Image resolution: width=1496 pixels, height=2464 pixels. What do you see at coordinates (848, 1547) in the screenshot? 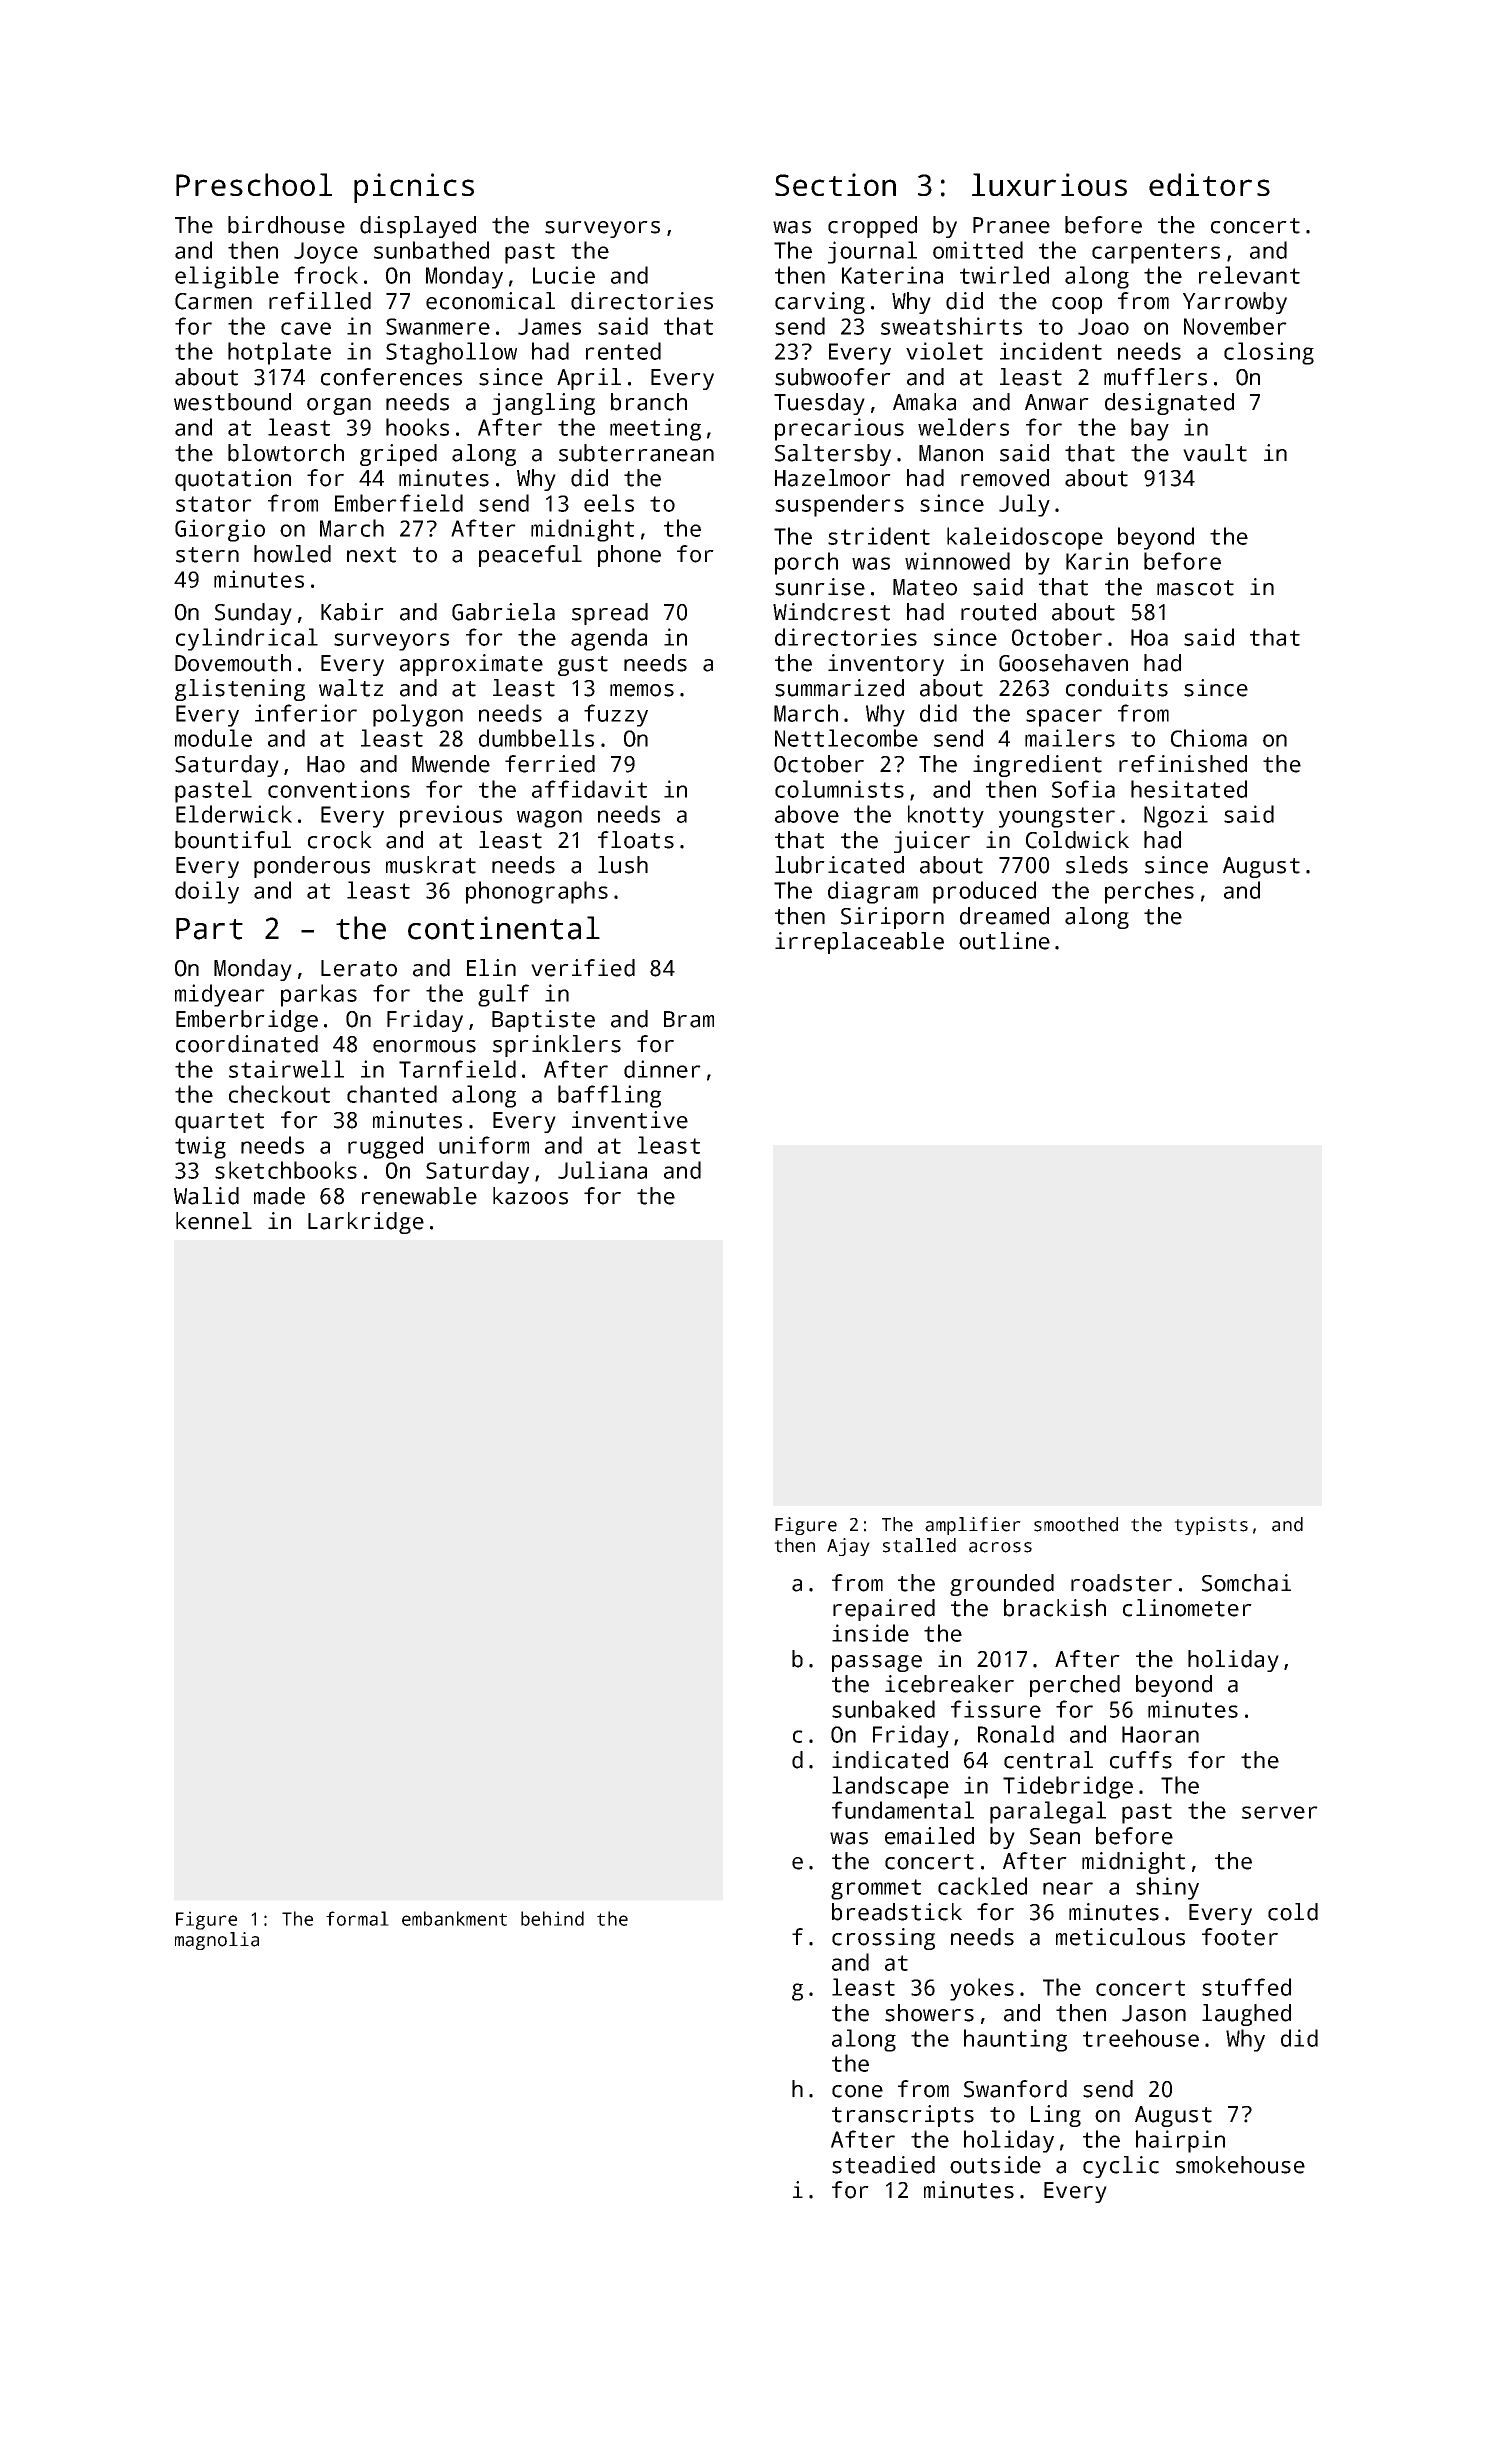
I see `Ajay` at bounding box center [848, 1547].
